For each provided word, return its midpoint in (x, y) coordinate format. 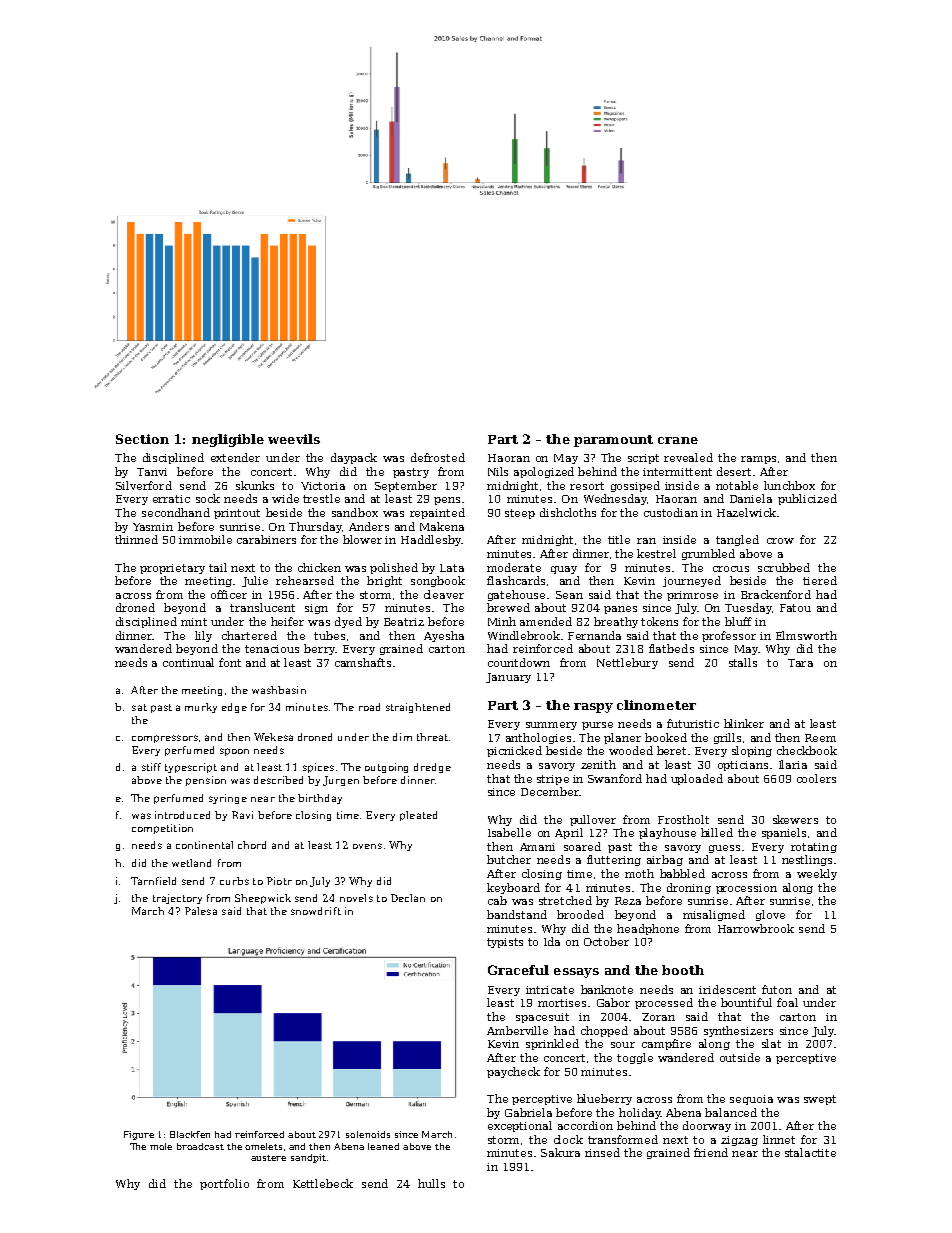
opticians (743, 766)
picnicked (514, 751)
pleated (418, 816)
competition (162, 829)
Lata (452, 568)
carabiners (266, 539)
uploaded (697, 779)
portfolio (224, 1184)
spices (318, 768)
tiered (820, 580)
